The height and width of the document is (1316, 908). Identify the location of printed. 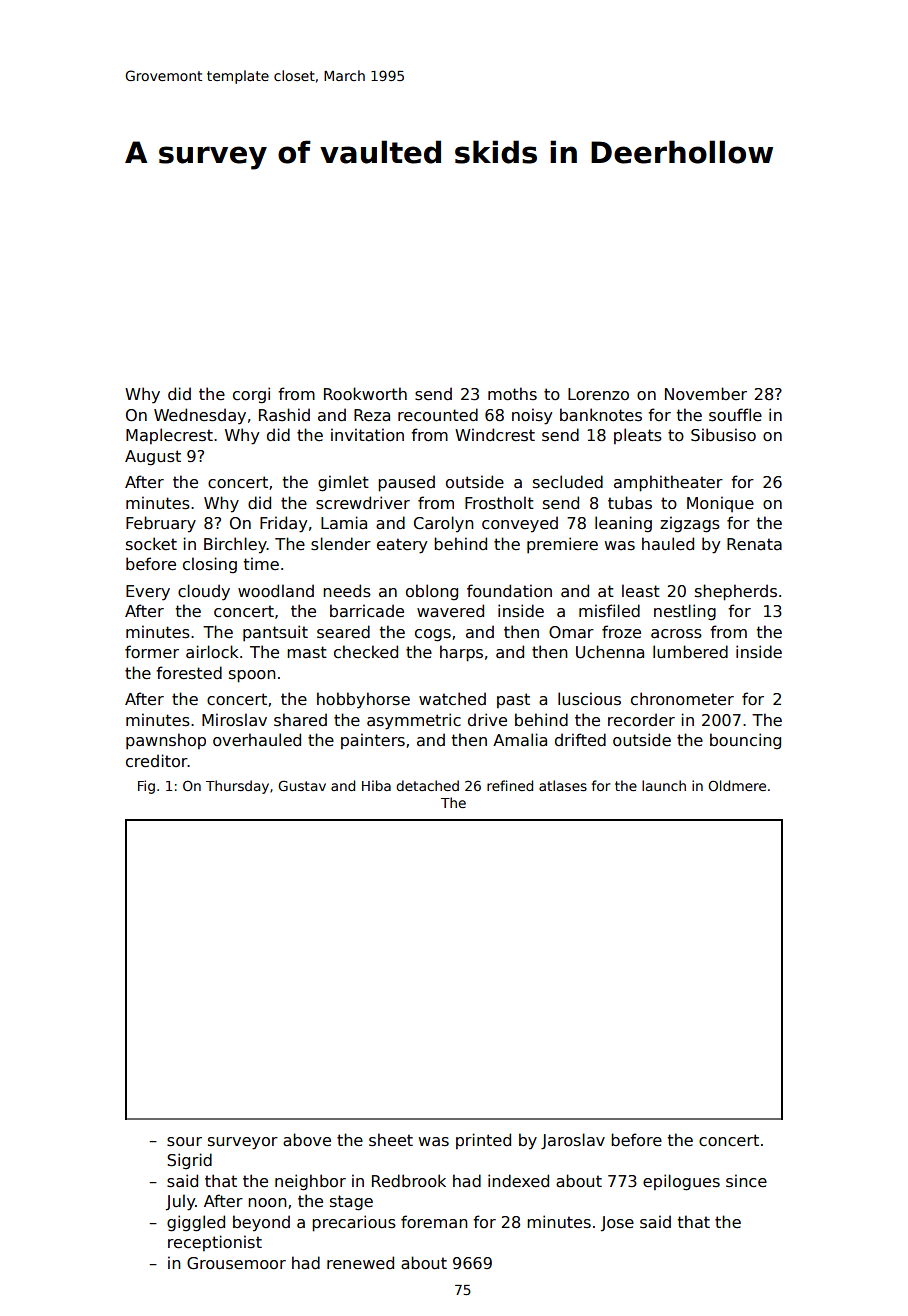
(483, 1141).
